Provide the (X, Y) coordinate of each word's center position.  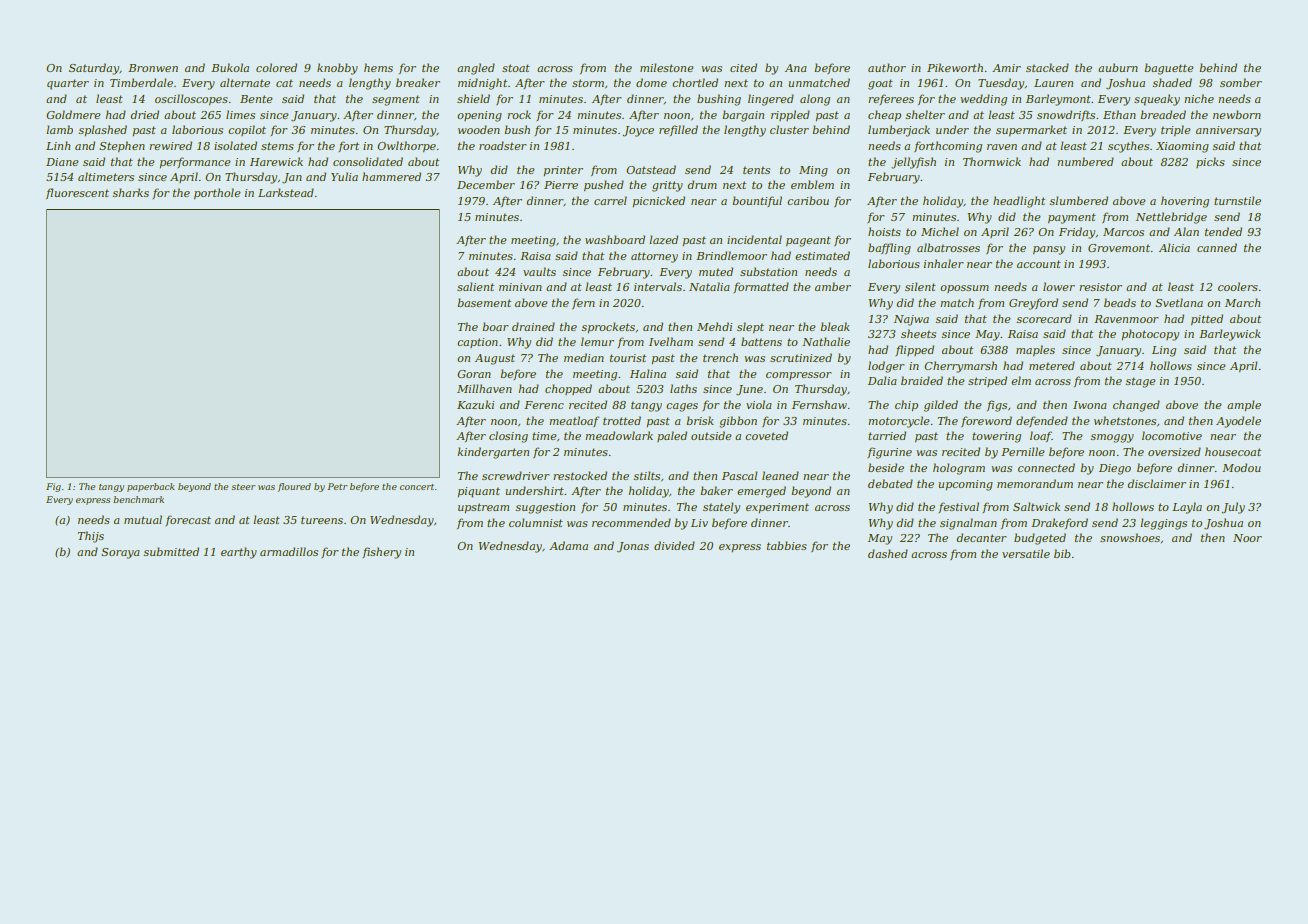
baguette (1169, 69)
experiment (777, 508)
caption (477, 343)
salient (475, 286)
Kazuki (475, 404)
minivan (520, 287)
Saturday (94, 69)
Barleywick (1230, 335)
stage (1140, 382)
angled (476, 69)
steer (243, 487)
